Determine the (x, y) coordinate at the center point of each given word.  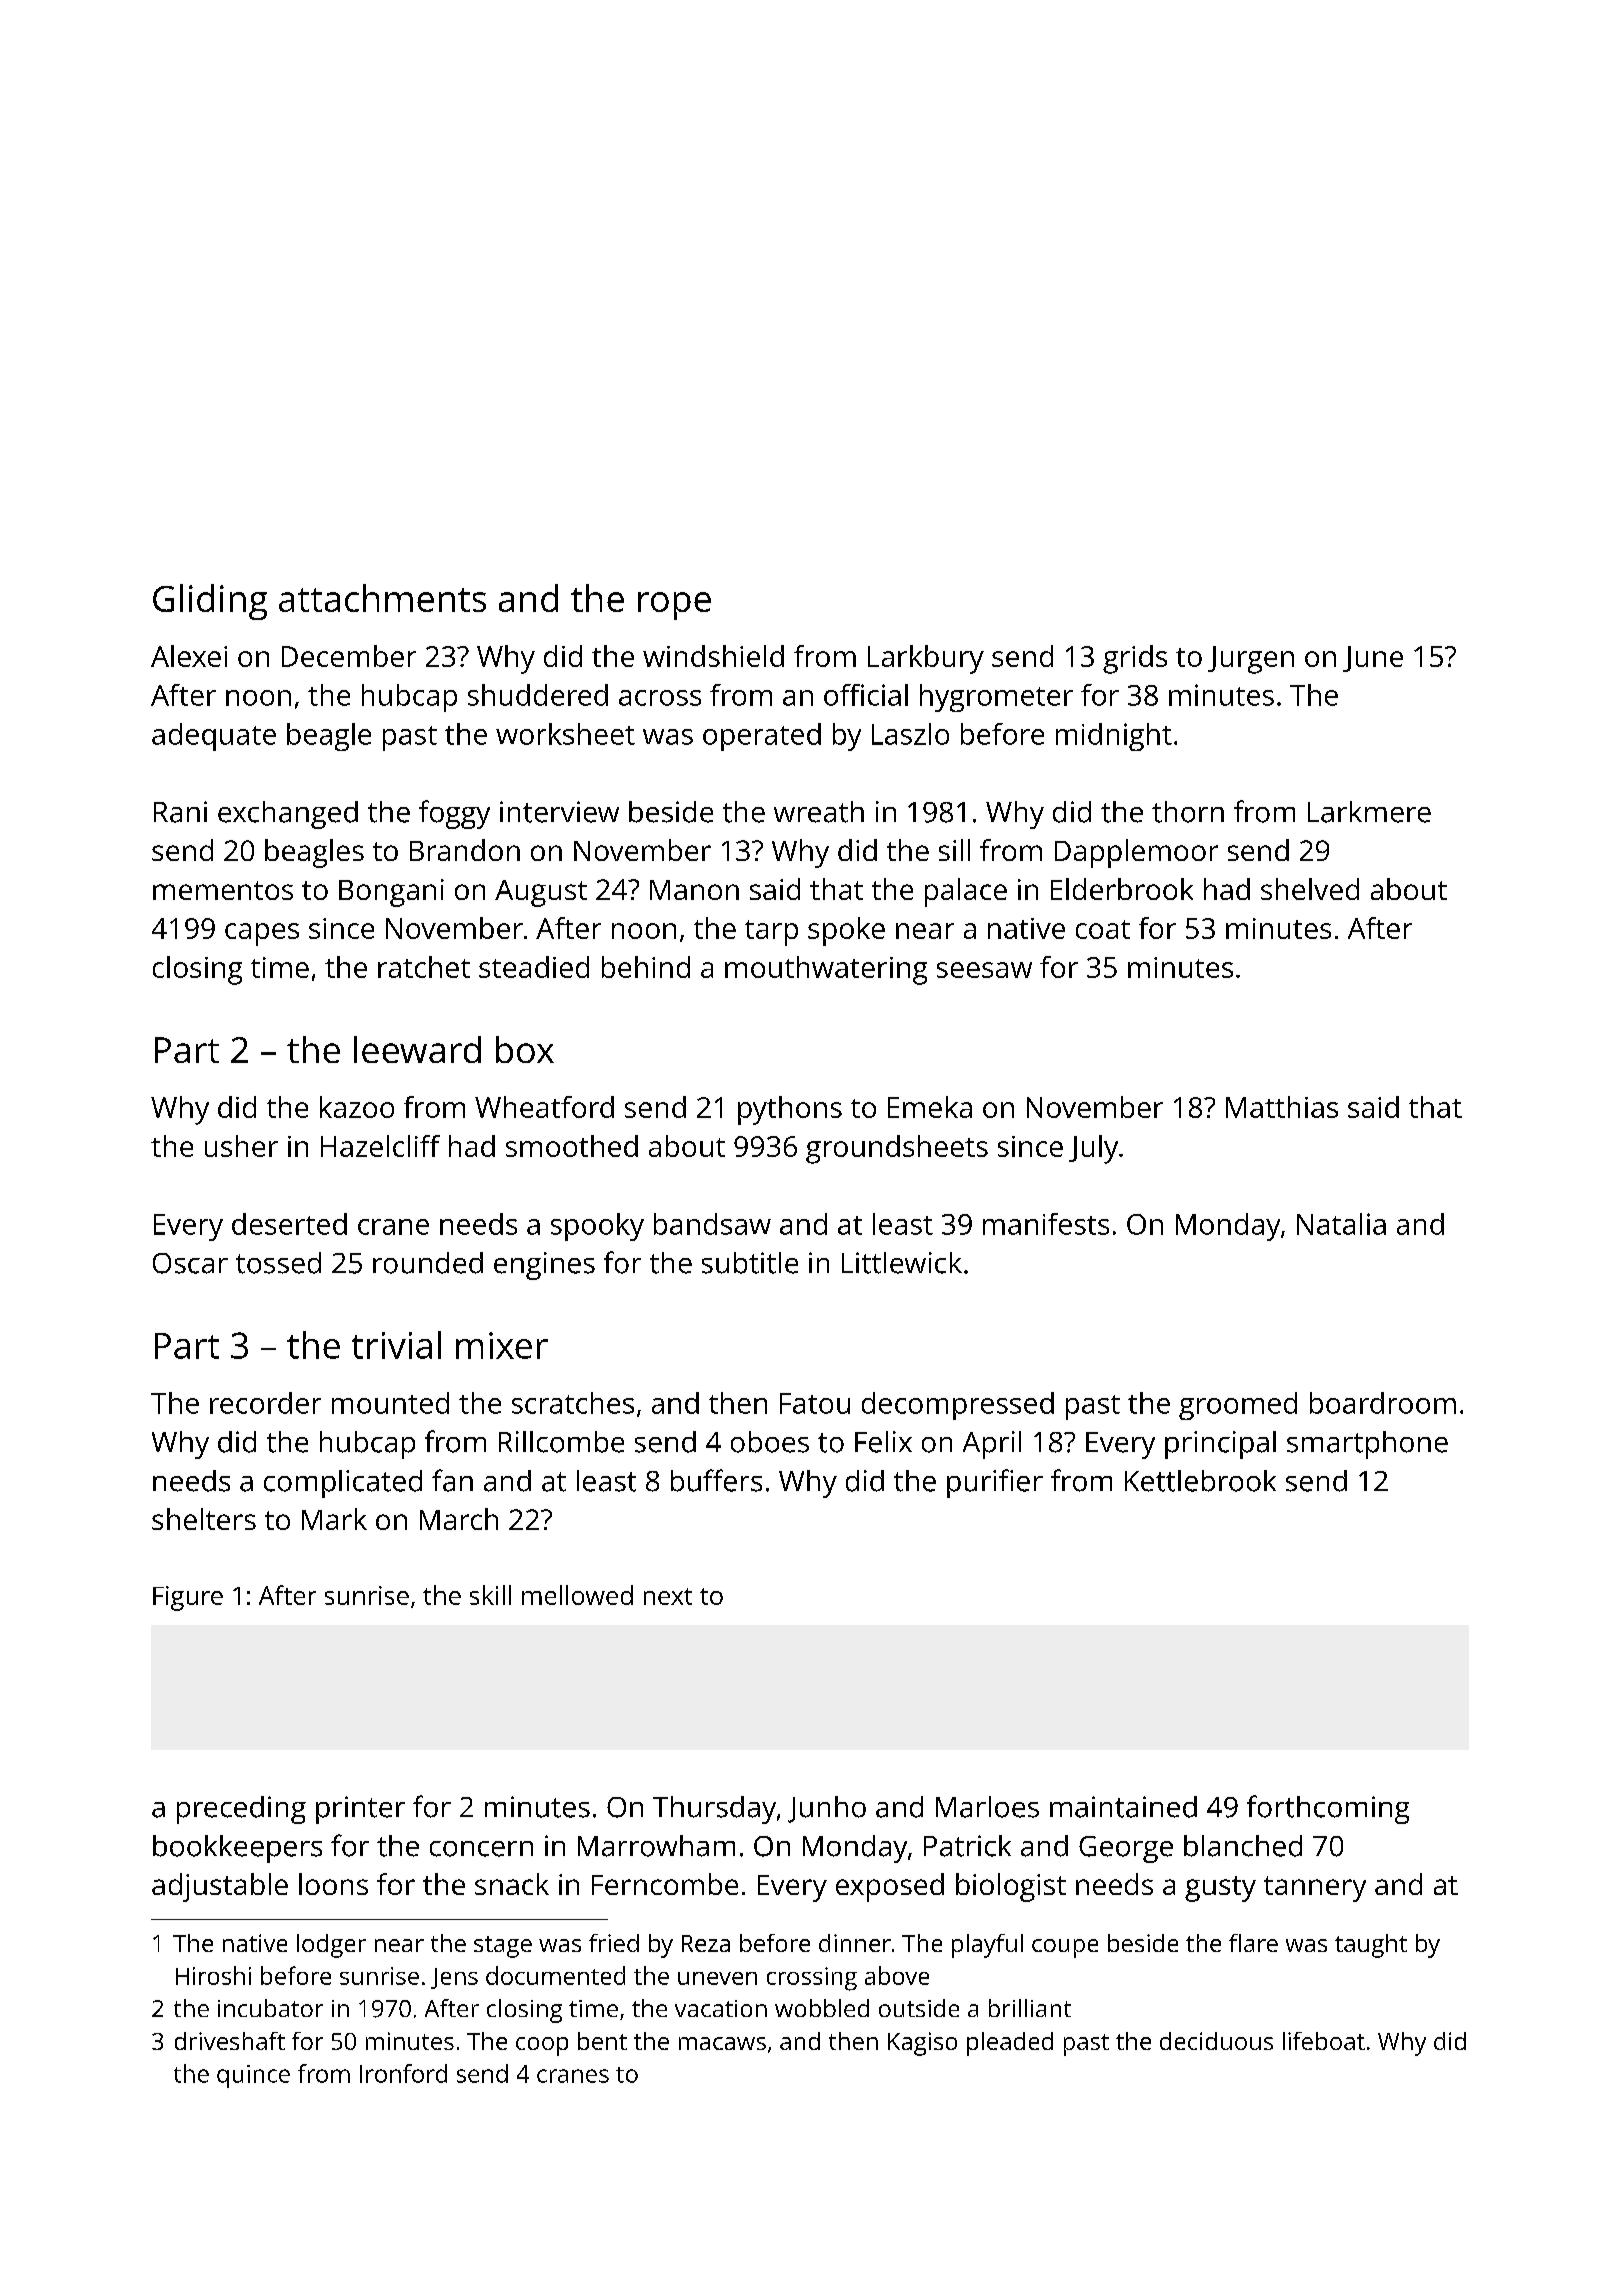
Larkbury (926, 659)
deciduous (1216, 2041)
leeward (417, 1049)
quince (253, 2076)
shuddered (538, 695)
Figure (188, 1598)
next (668, 1596)
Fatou (815, 1403)
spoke (846, 931)
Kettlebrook (1200, 1481)
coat (1103, 929)
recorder (265, 1403)
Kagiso (922, 2044)
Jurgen (1251, 660)
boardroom (1383, 1403)
